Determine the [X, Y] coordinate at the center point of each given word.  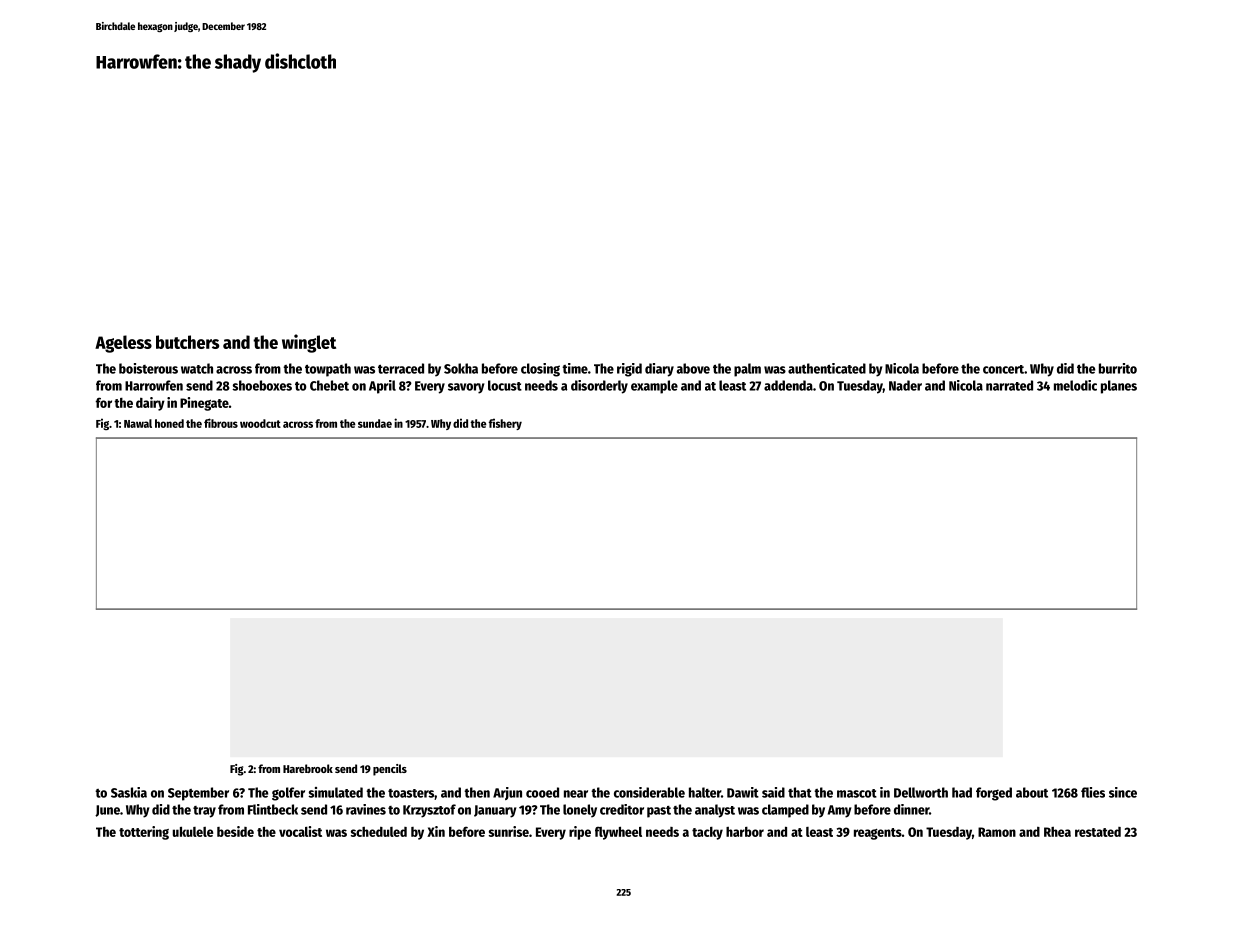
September [198, 794]
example [654, 387]
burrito [1118, 368]
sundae [375, 423]
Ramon [997, 832]
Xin [436, 831]
